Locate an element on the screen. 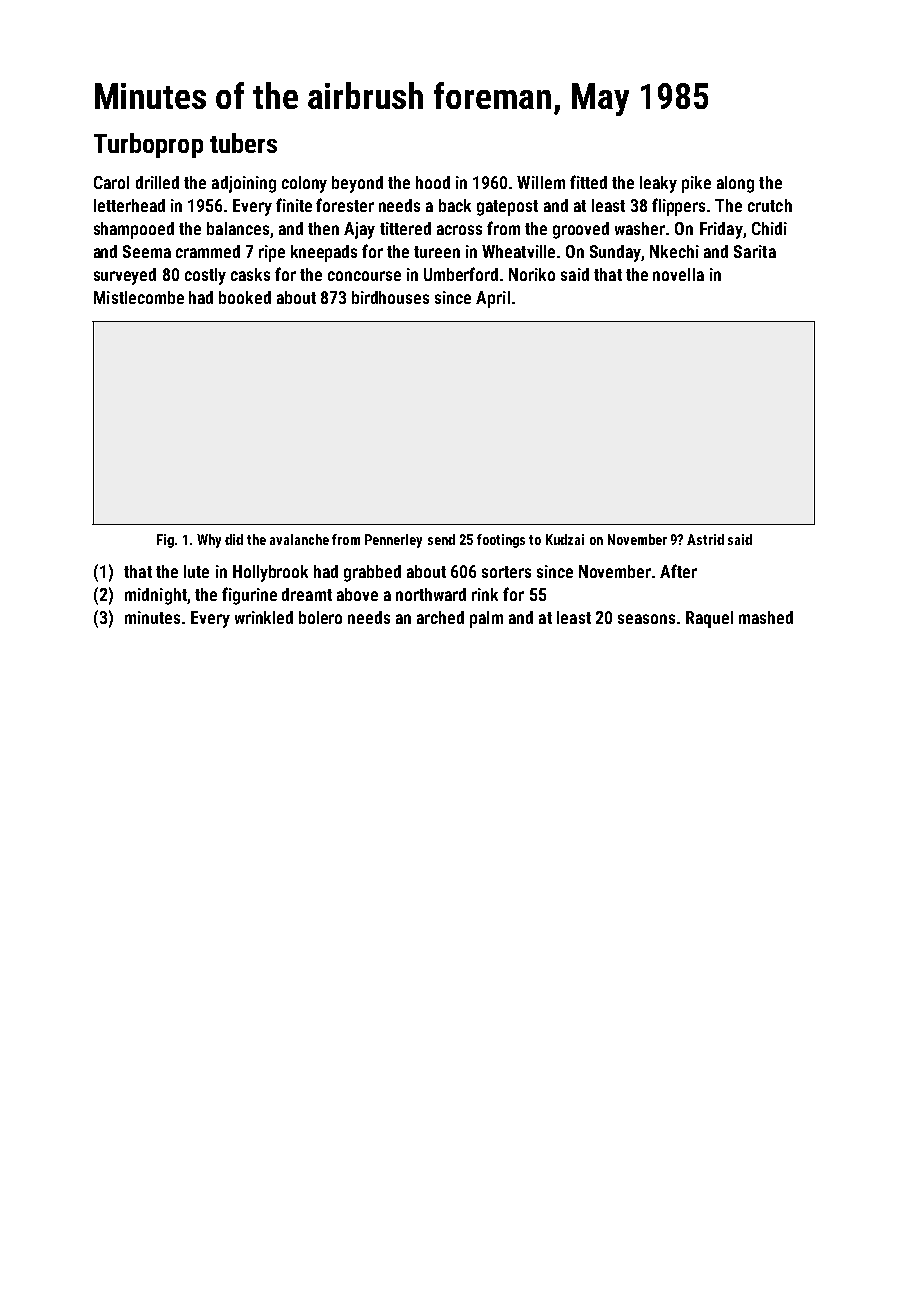 This screenshot has height=1316, width=908. bolero is located at coordinates (320, 617).
